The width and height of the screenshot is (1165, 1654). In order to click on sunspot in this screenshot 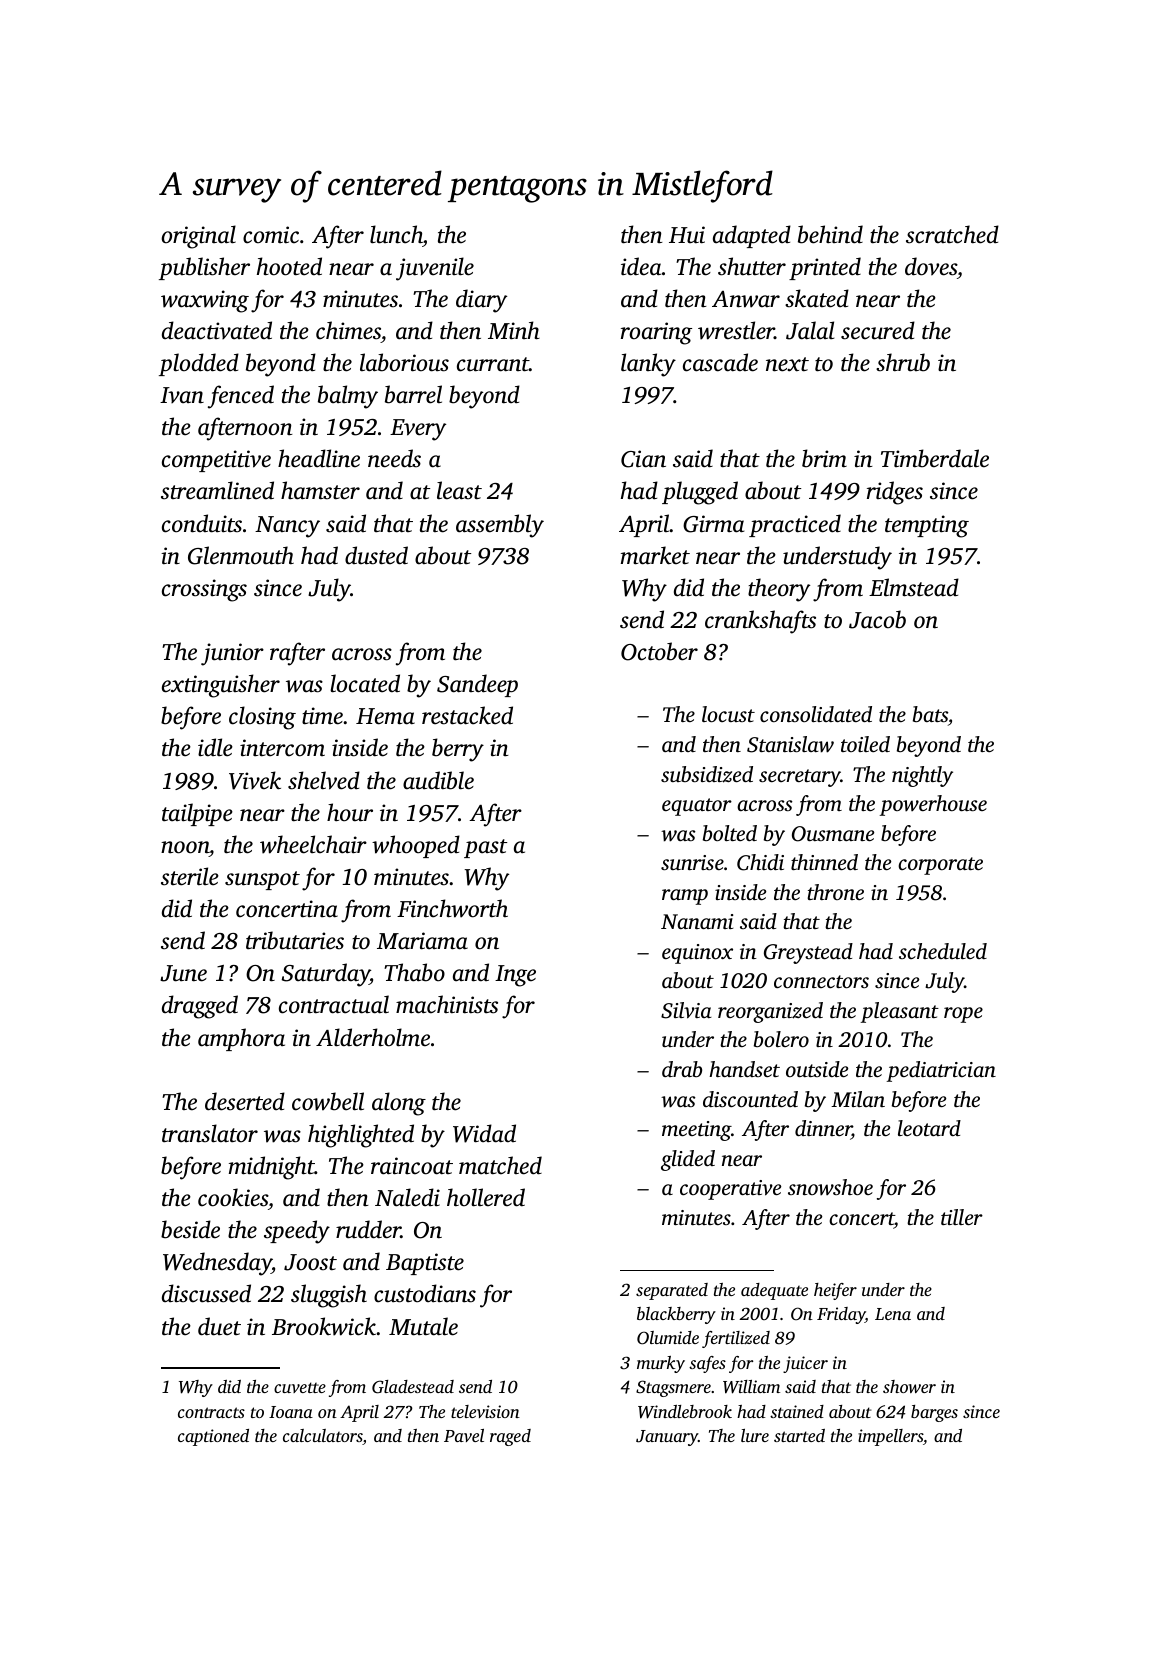, I will do `click(262, 880)`.
